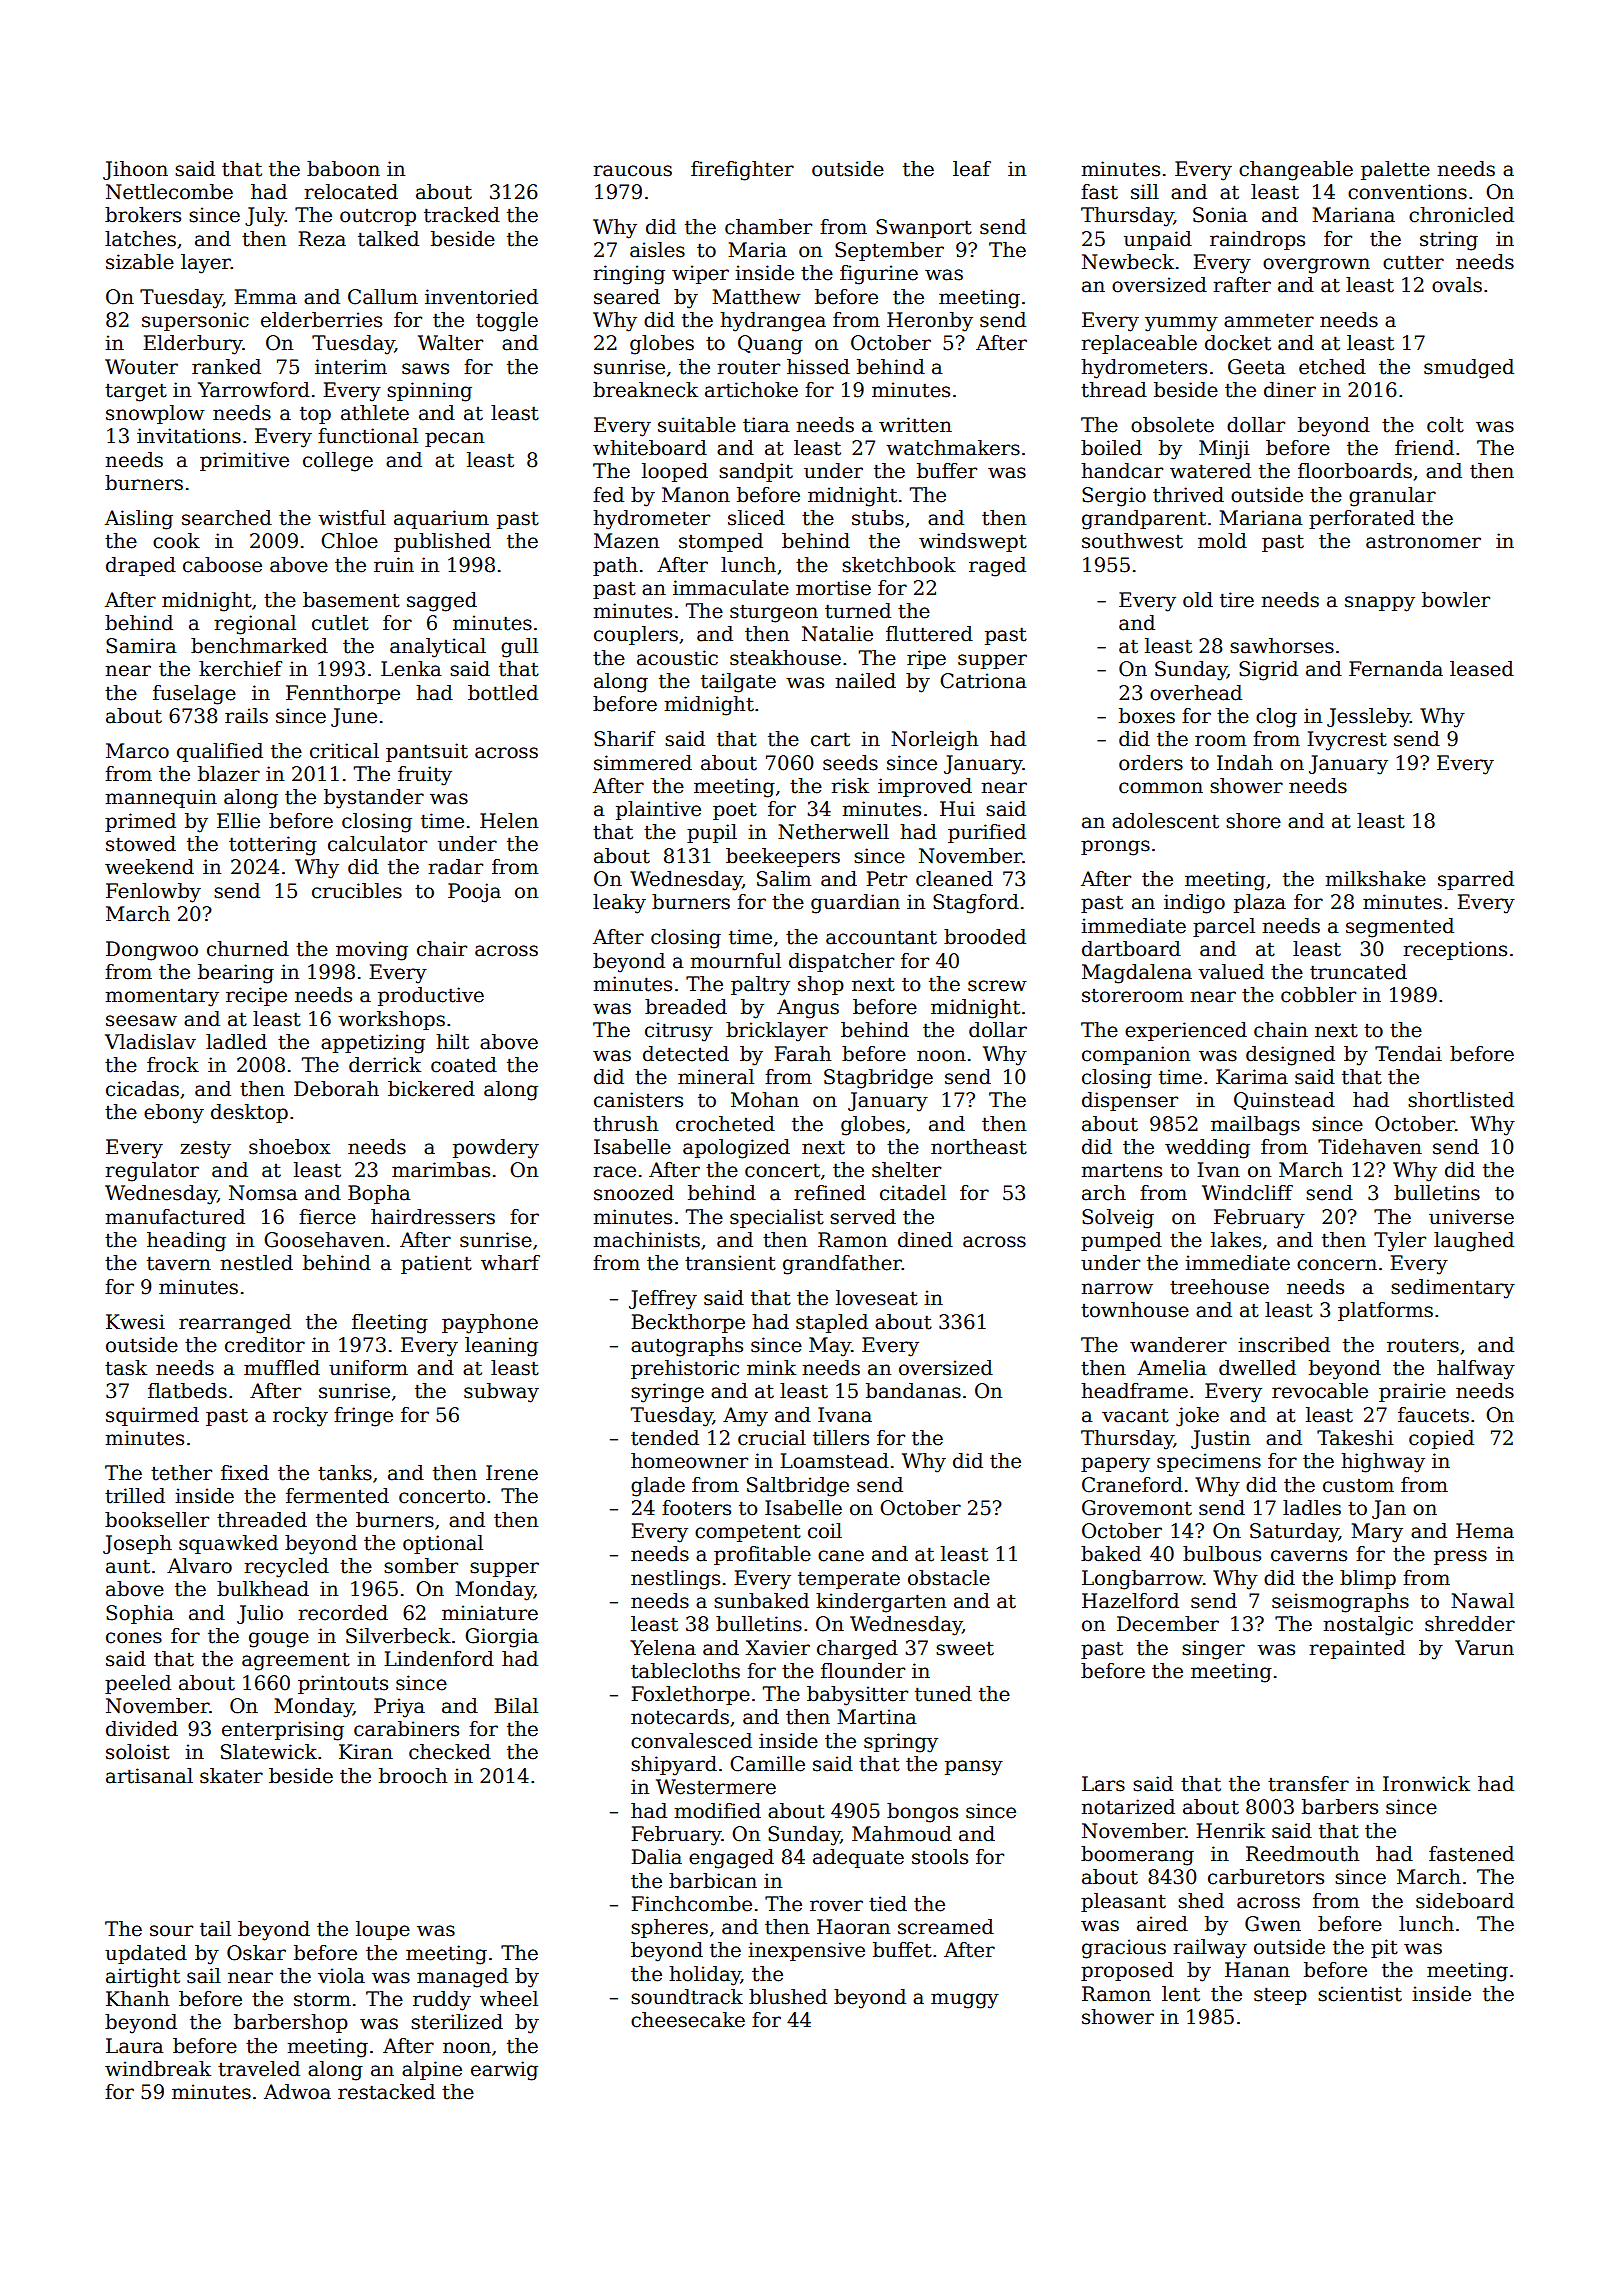 The image size is (1620, 2292). I want to click on gull, so click(519, 648).
